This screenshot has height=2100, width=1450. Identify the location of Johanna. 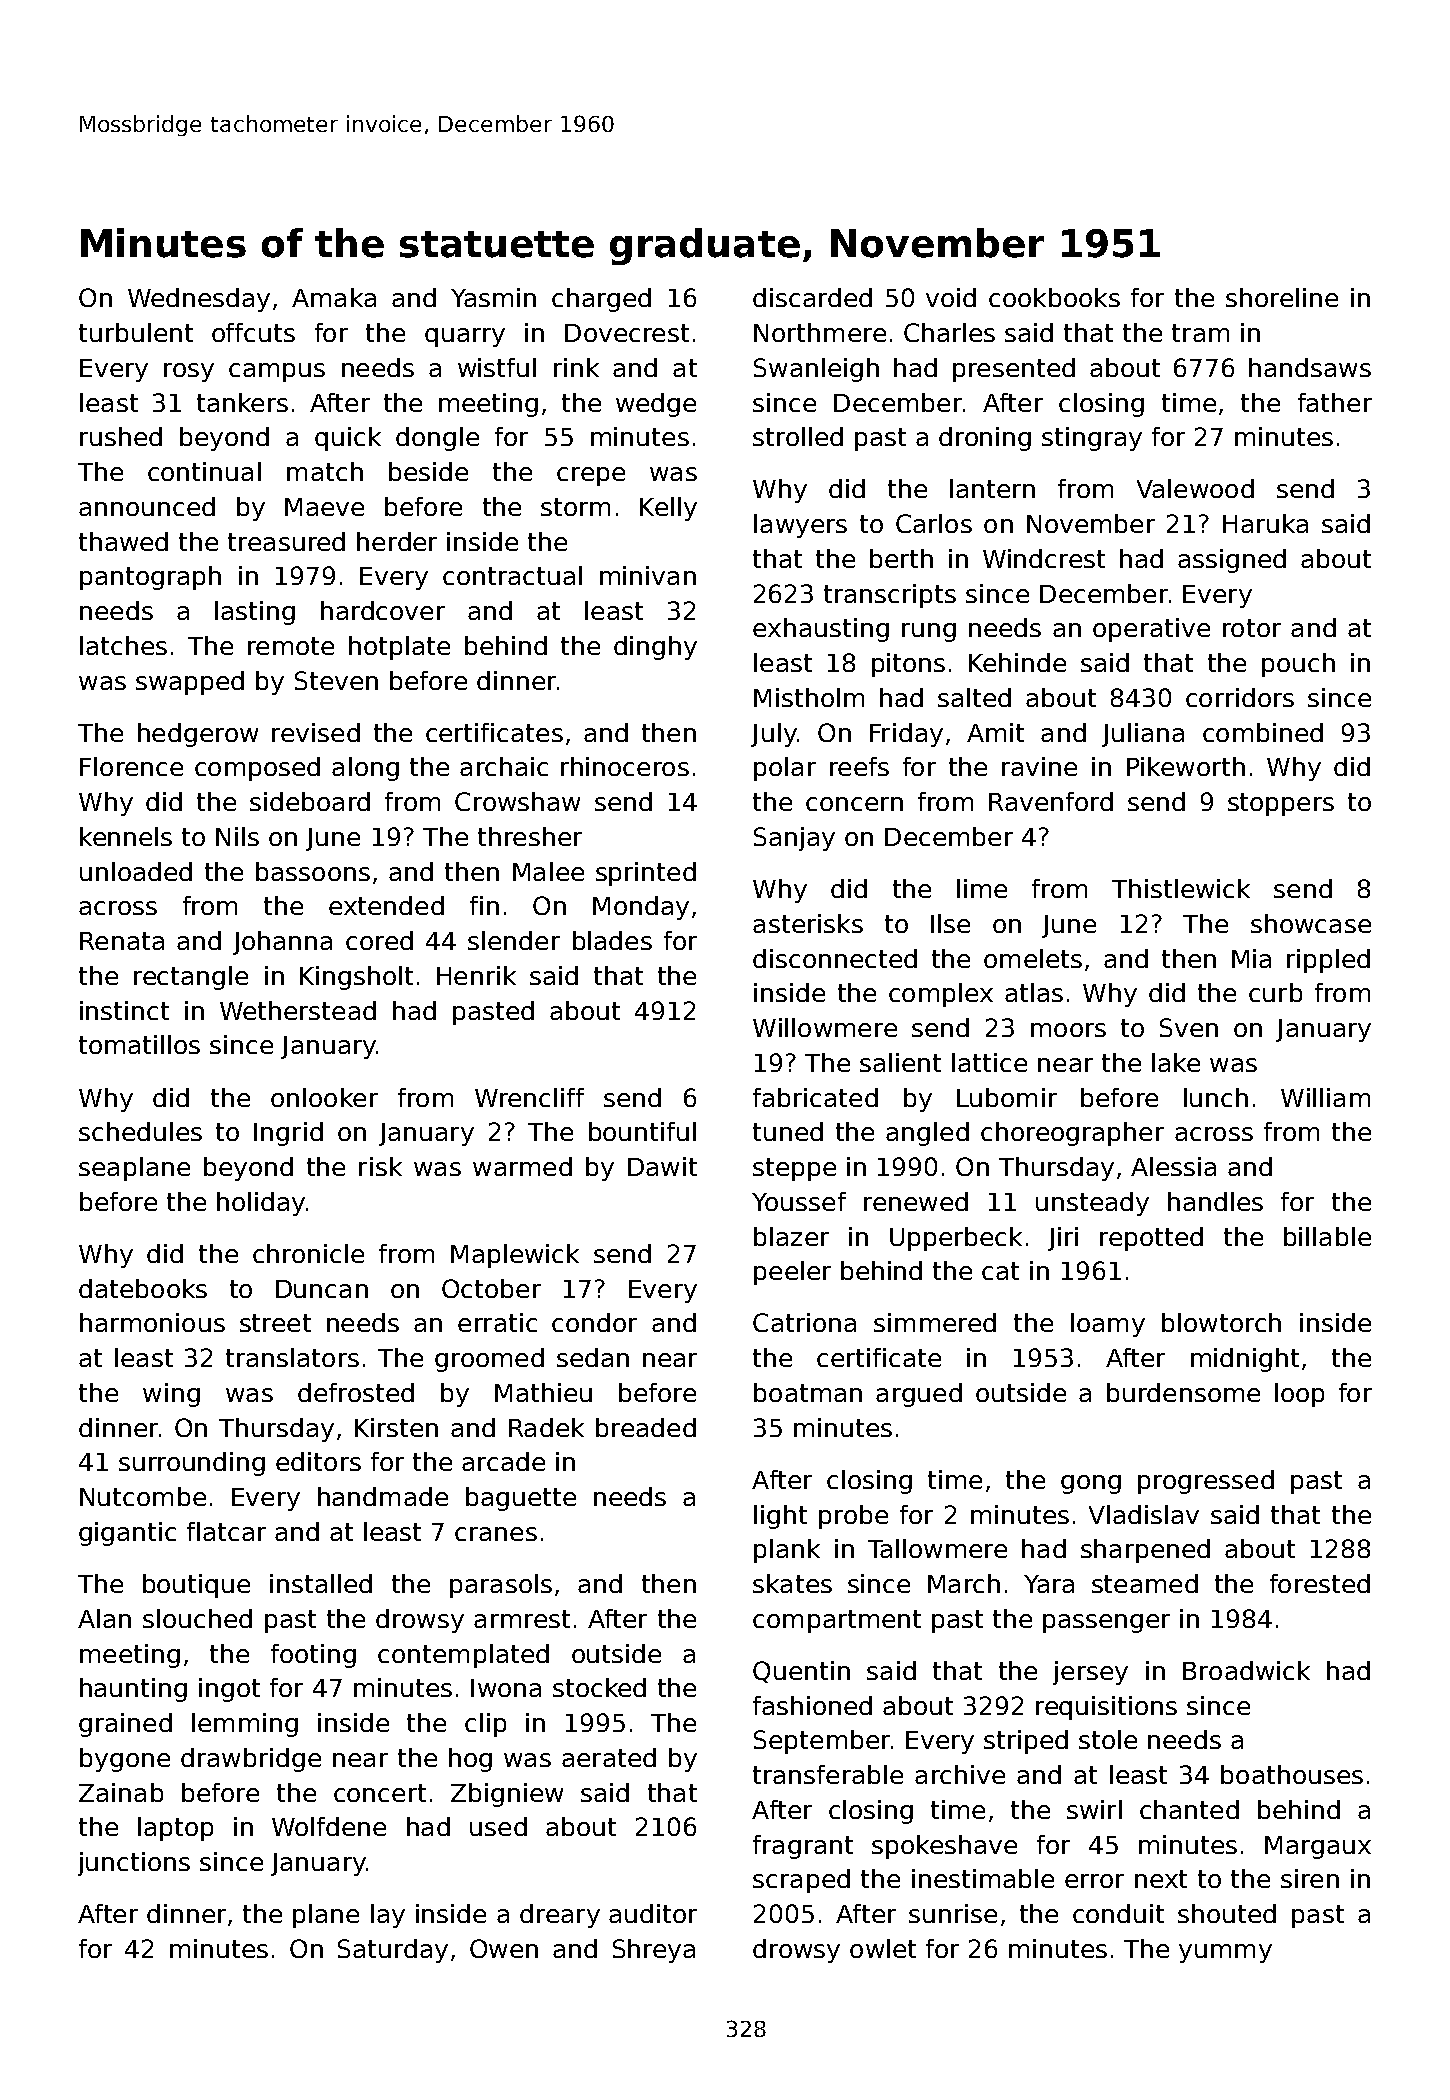
(282, 943).
